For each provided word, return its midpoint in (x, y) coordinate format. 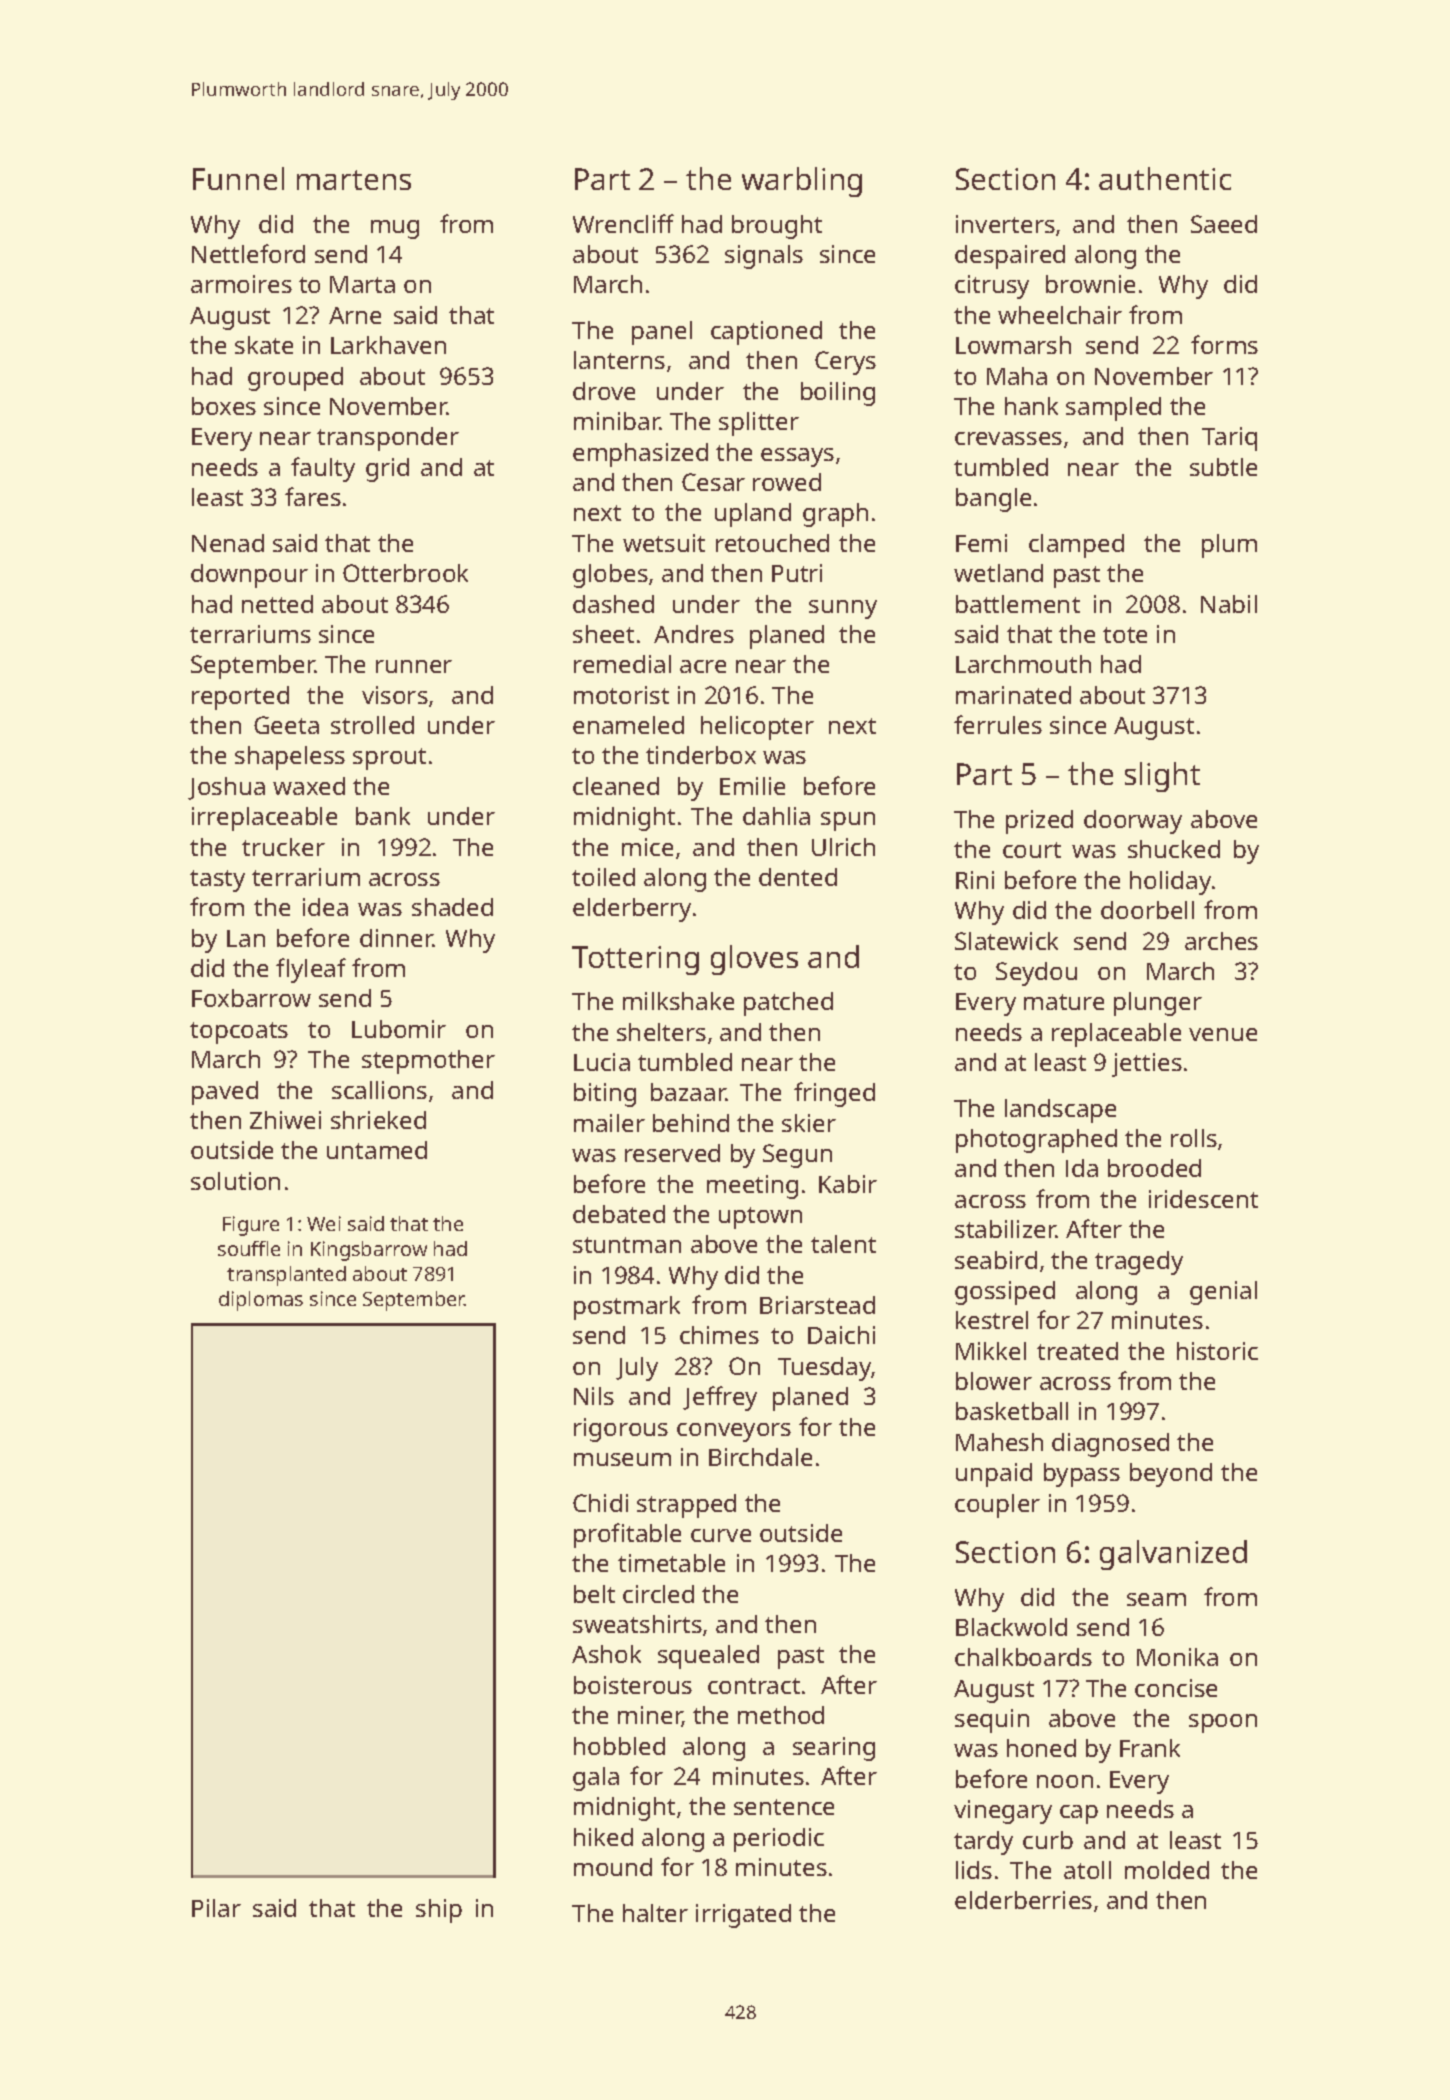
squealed (708, 1657)
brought (777, 227)
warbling (802, 182)
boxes (224, 406)
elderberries (1023, 1900)
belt (594, 1594)
